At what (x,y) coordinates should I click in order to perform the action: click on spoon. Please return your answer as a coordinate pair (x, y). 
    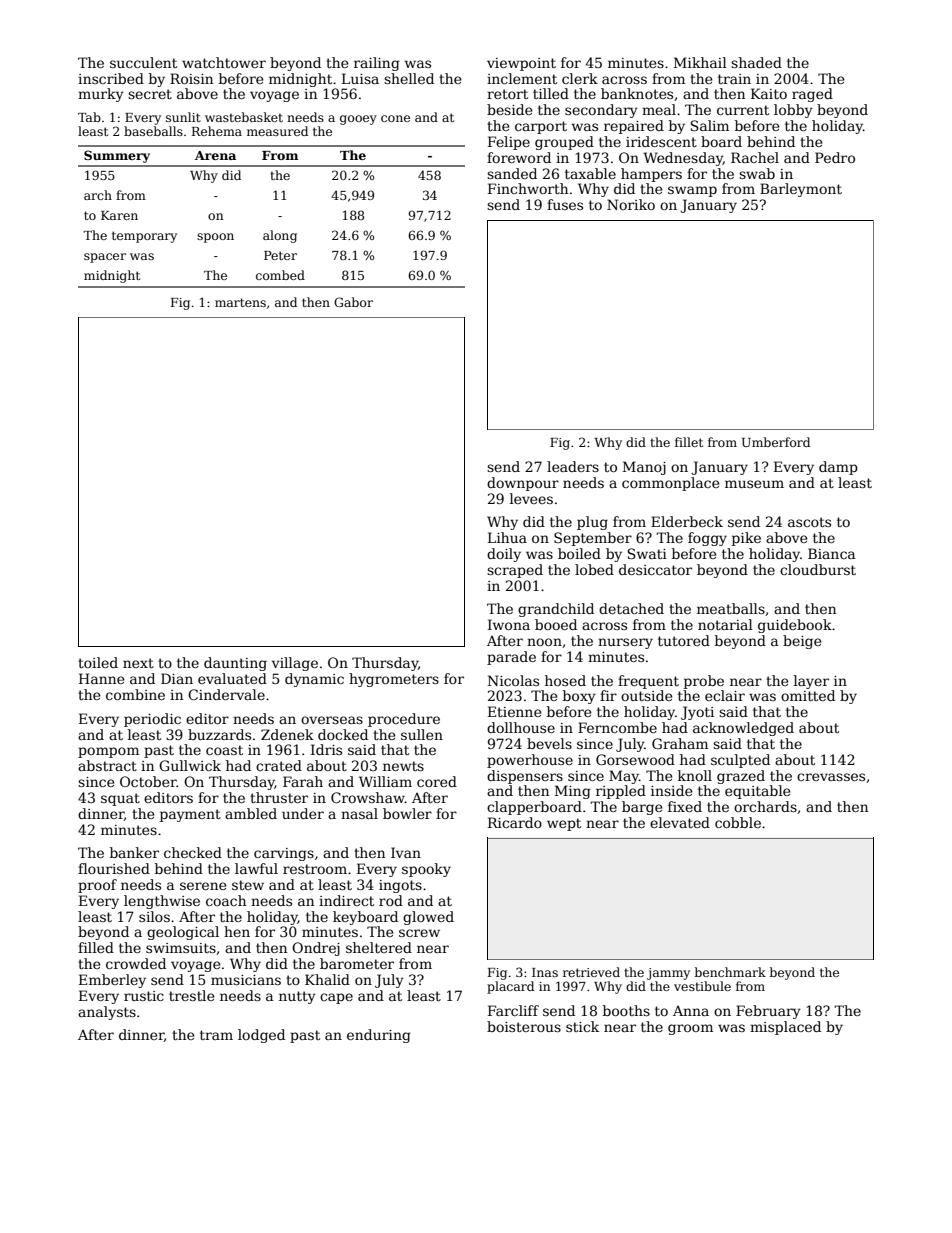
    Looking at the image, I should click on (215, 238).
